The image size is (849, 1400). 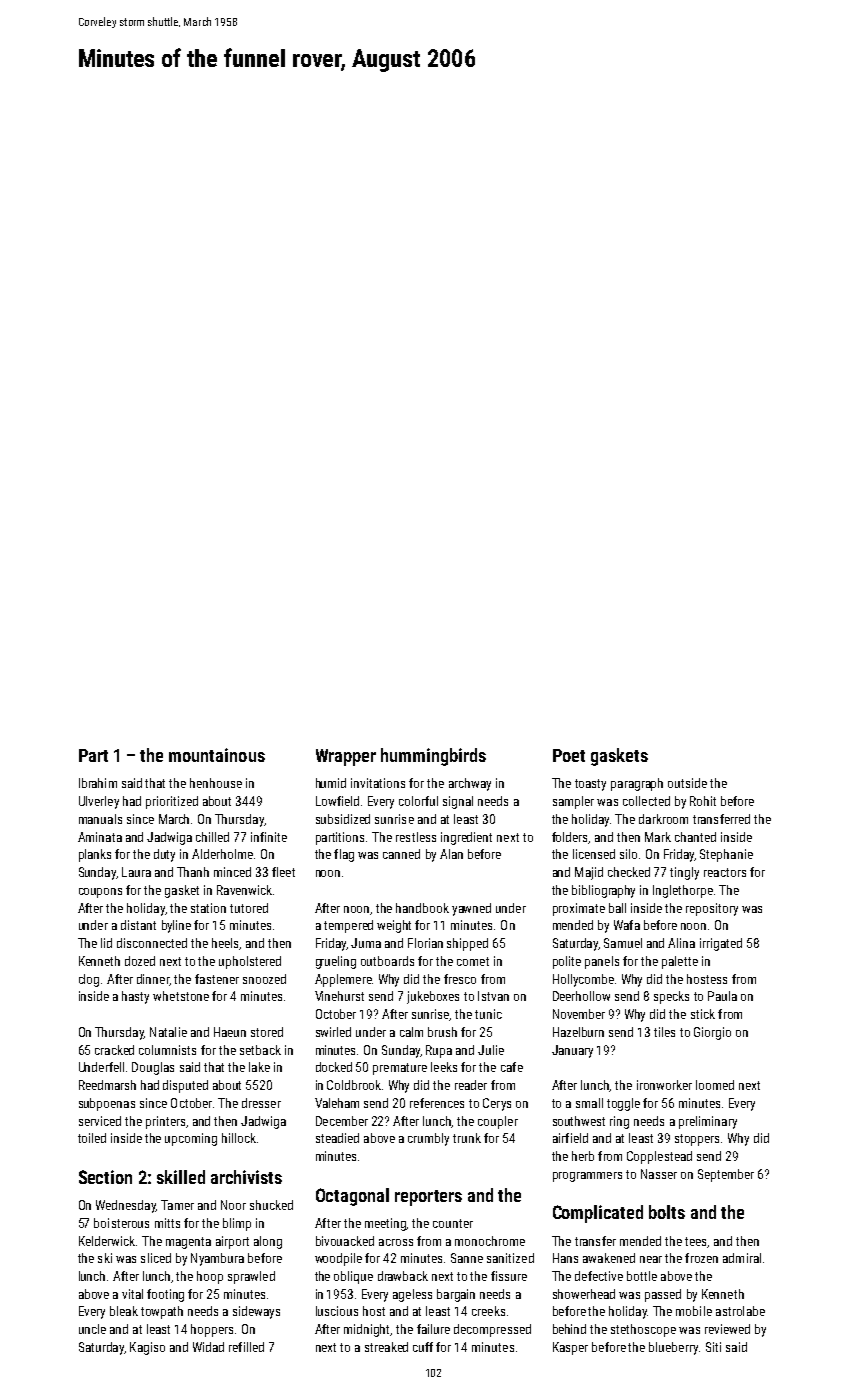 What do you see at coordinates (107, 1104) in the screenshot?
I see `subpoenas` at bounding box center [107, 1104].
